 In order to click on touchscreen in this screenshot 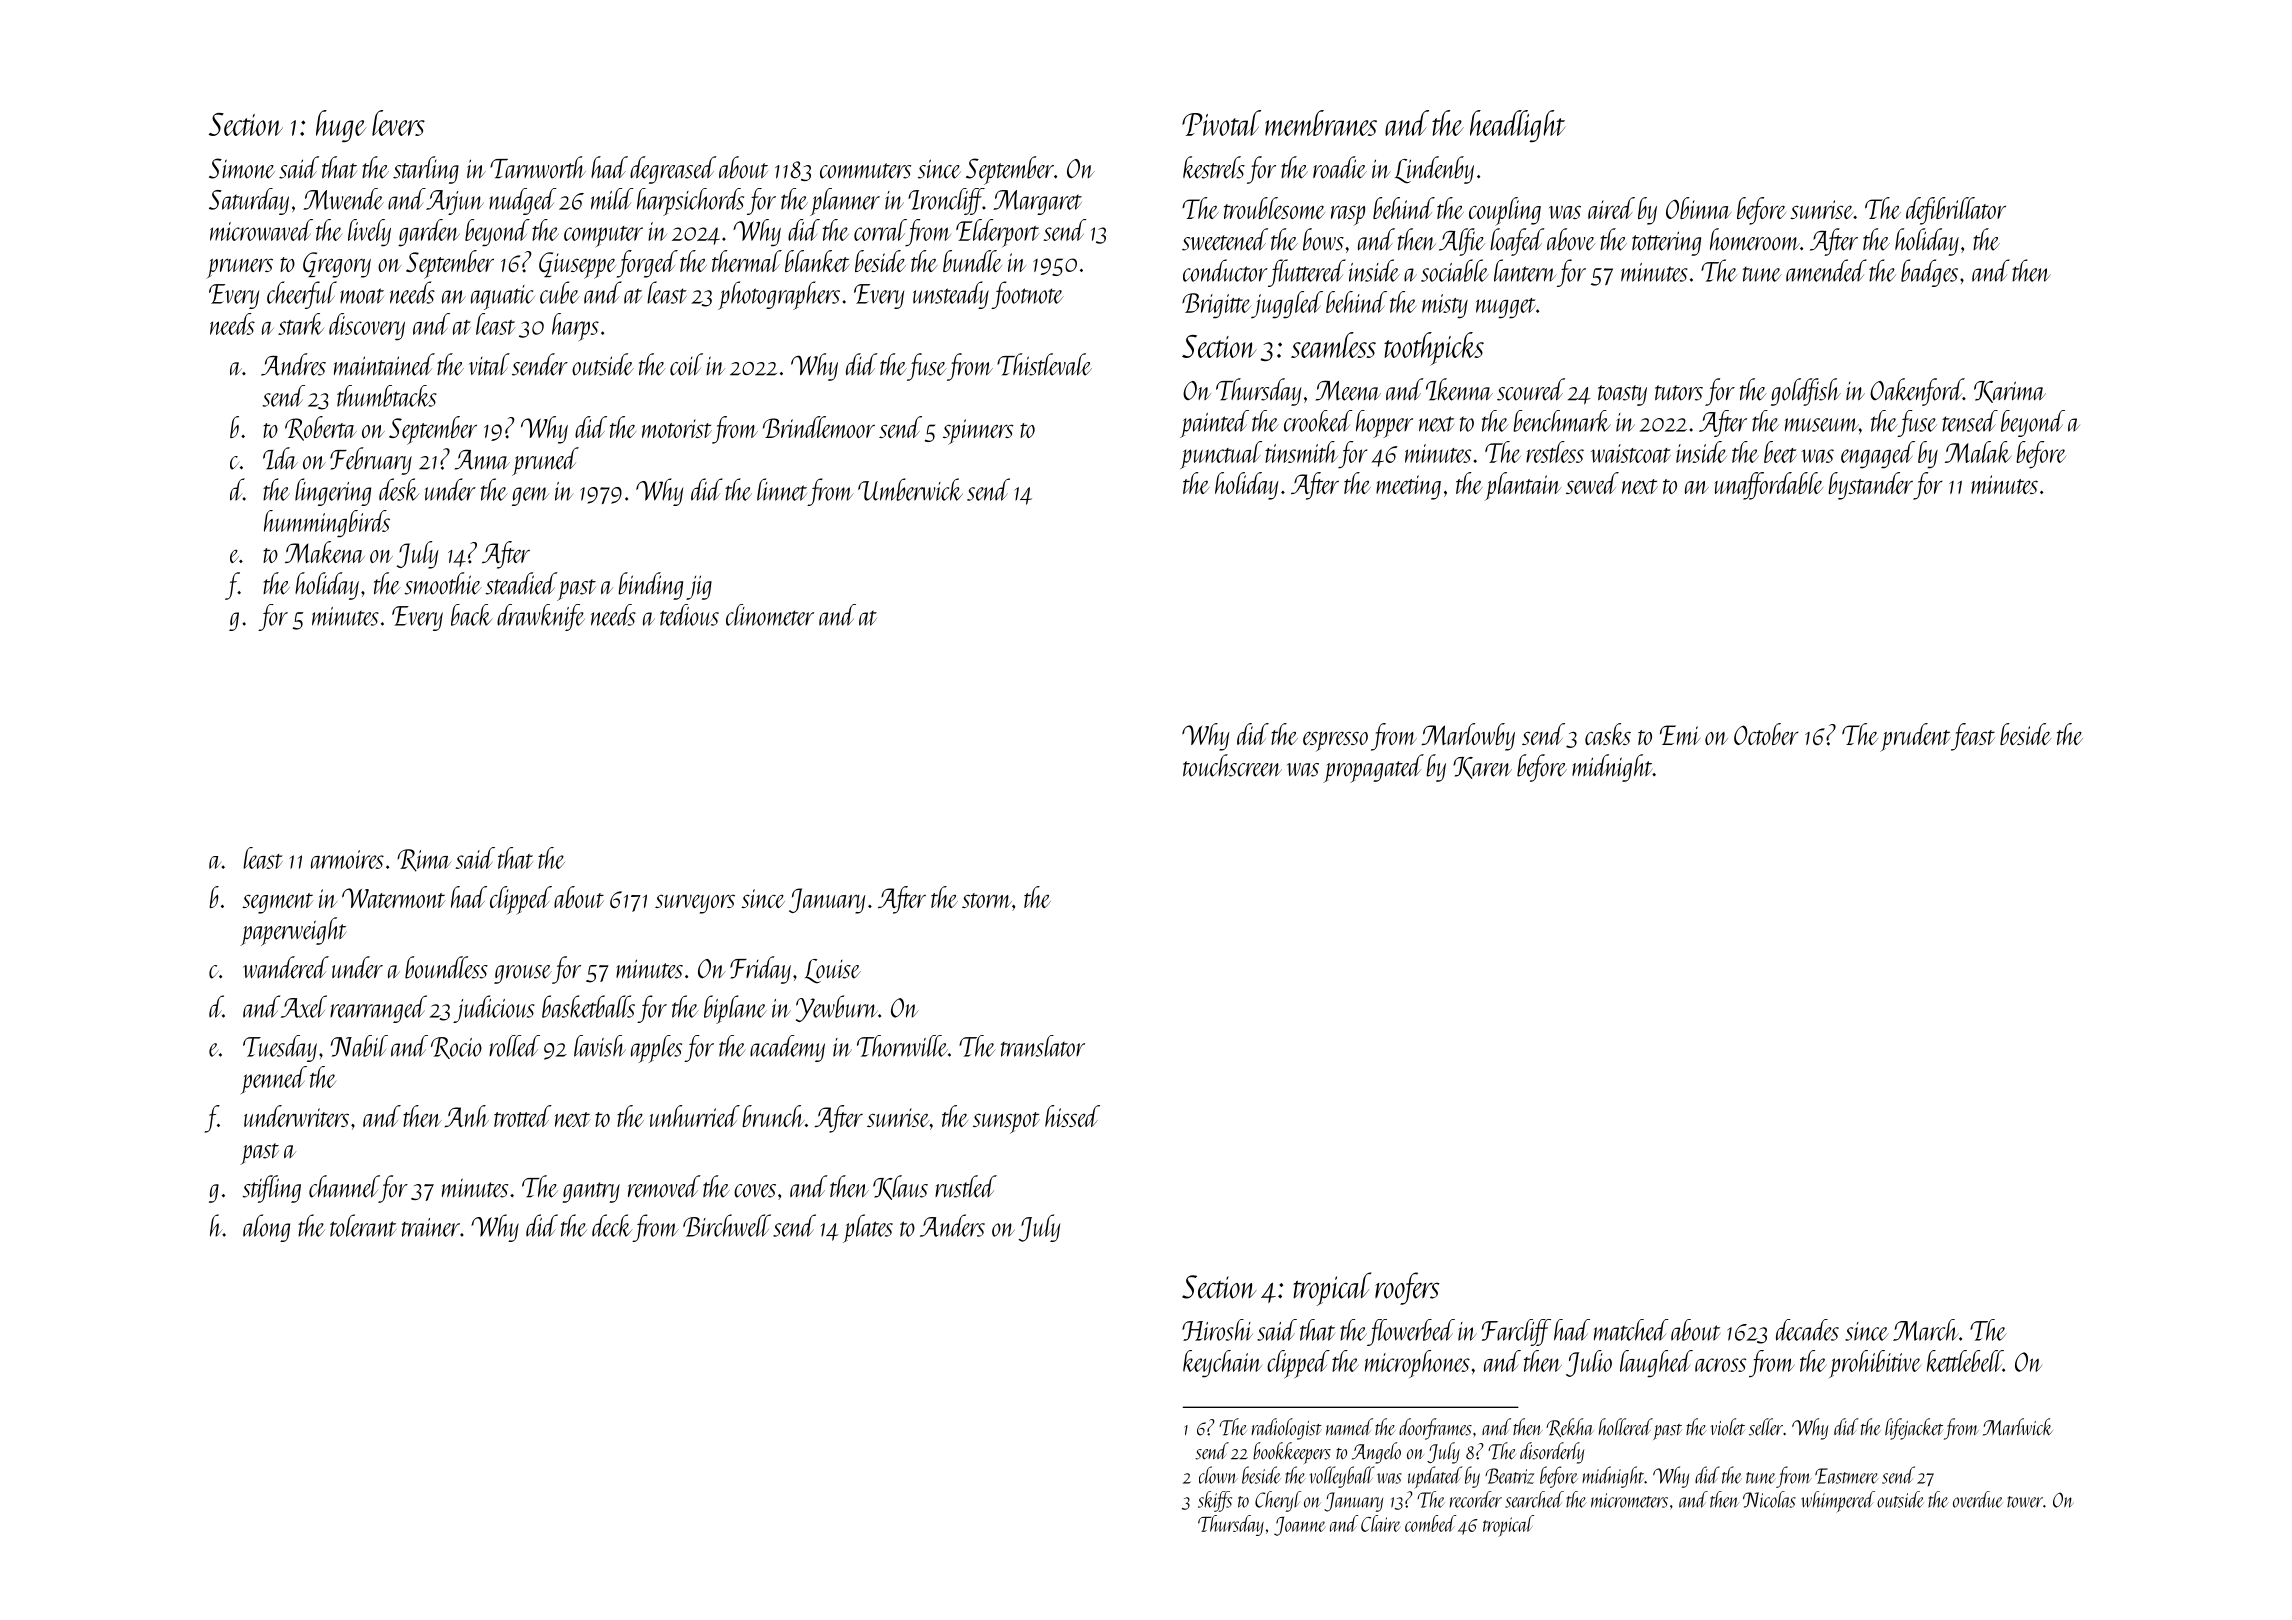, I will do `click(1232, 765)`.
